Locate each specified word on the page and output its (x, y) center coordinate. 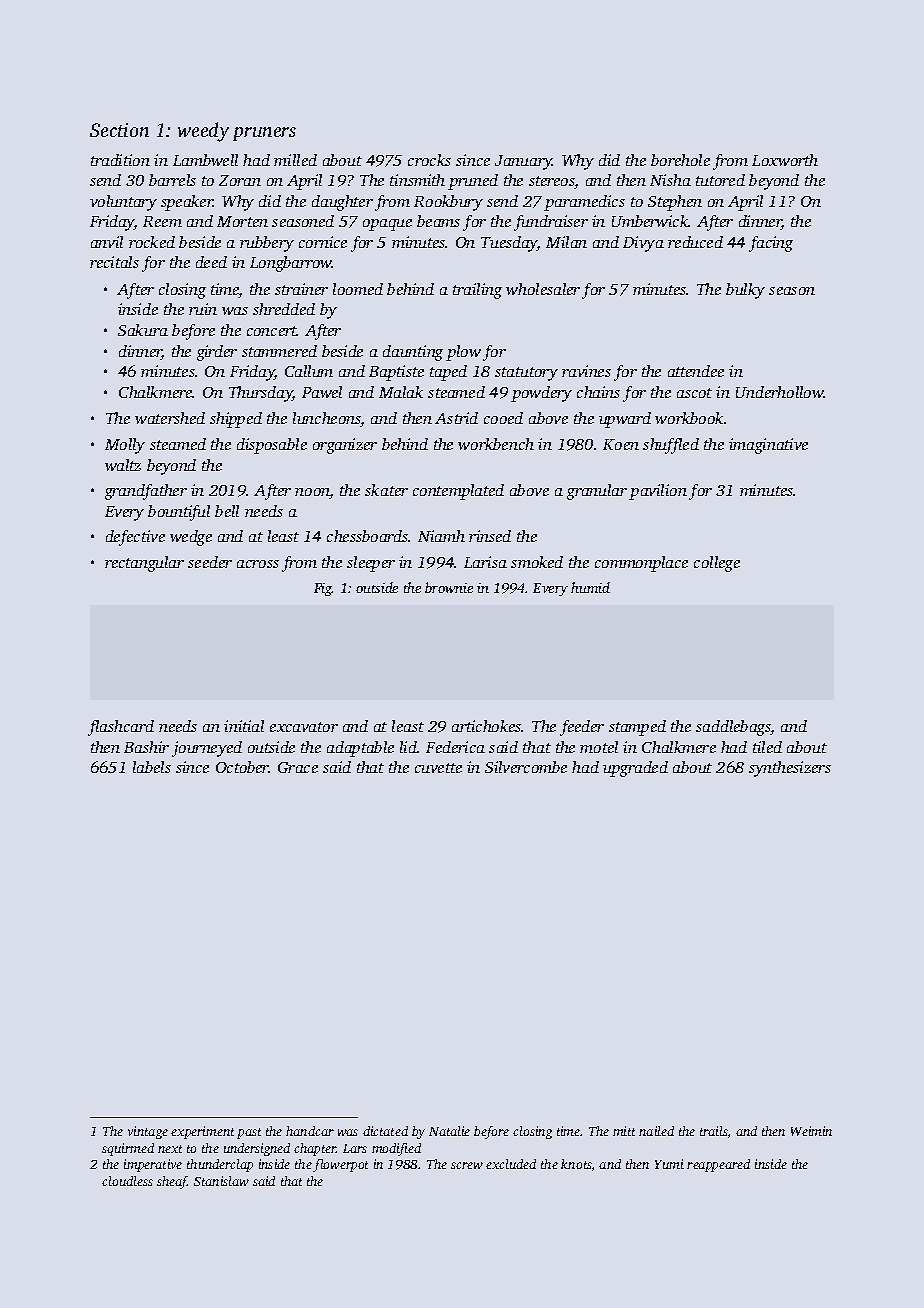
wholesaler (543, 289)
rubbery (267, 244)
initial (244, 726)
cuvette (438, 768)
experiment (202, 1132)
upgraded (635, 769)
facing (771, 244)
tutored (720, 180)
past (249, 1133)
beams (438, 221)
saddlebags (733, 728)
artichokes (487, 726)
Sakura (143, 330)
